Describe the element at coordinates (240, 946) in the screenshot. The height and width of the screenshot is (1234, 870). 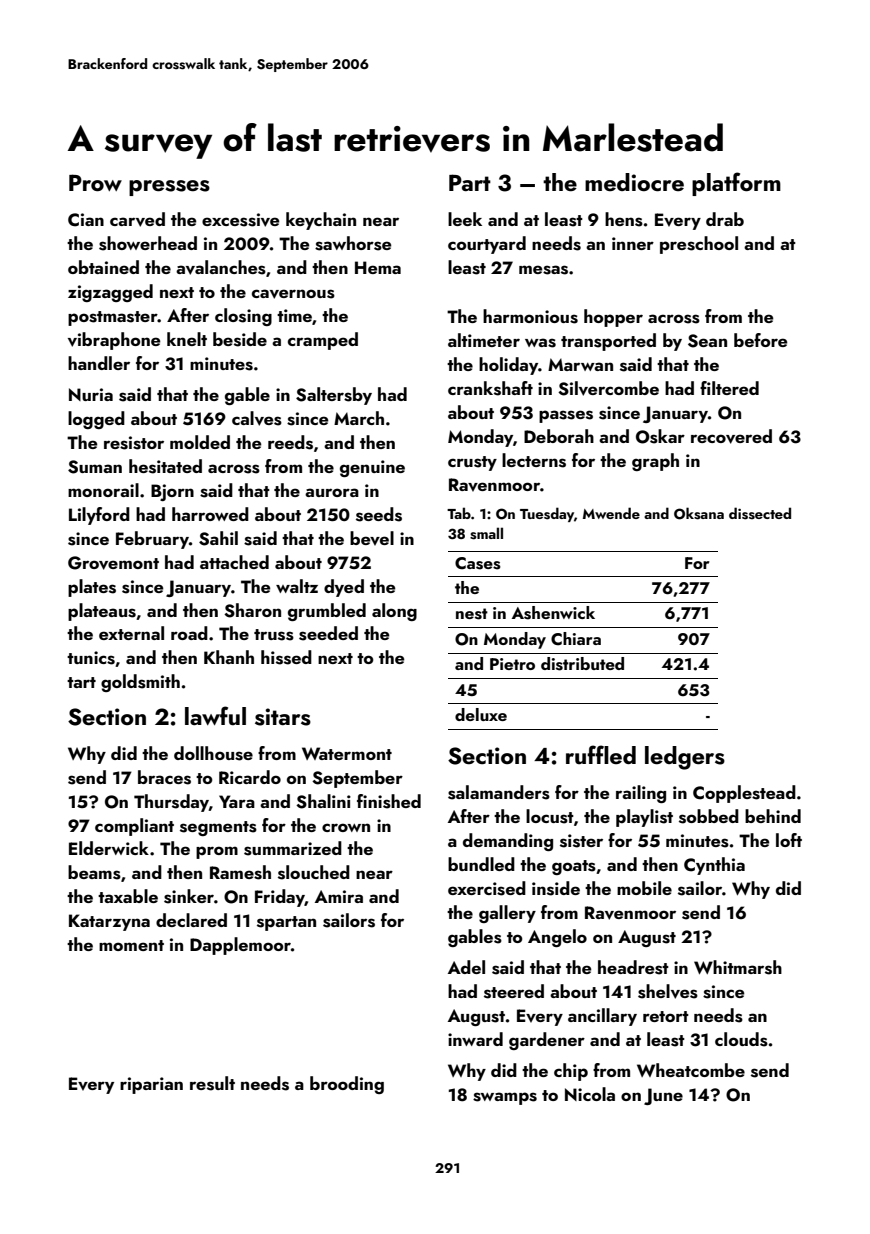
I see `Dapplemoor` at that location.
